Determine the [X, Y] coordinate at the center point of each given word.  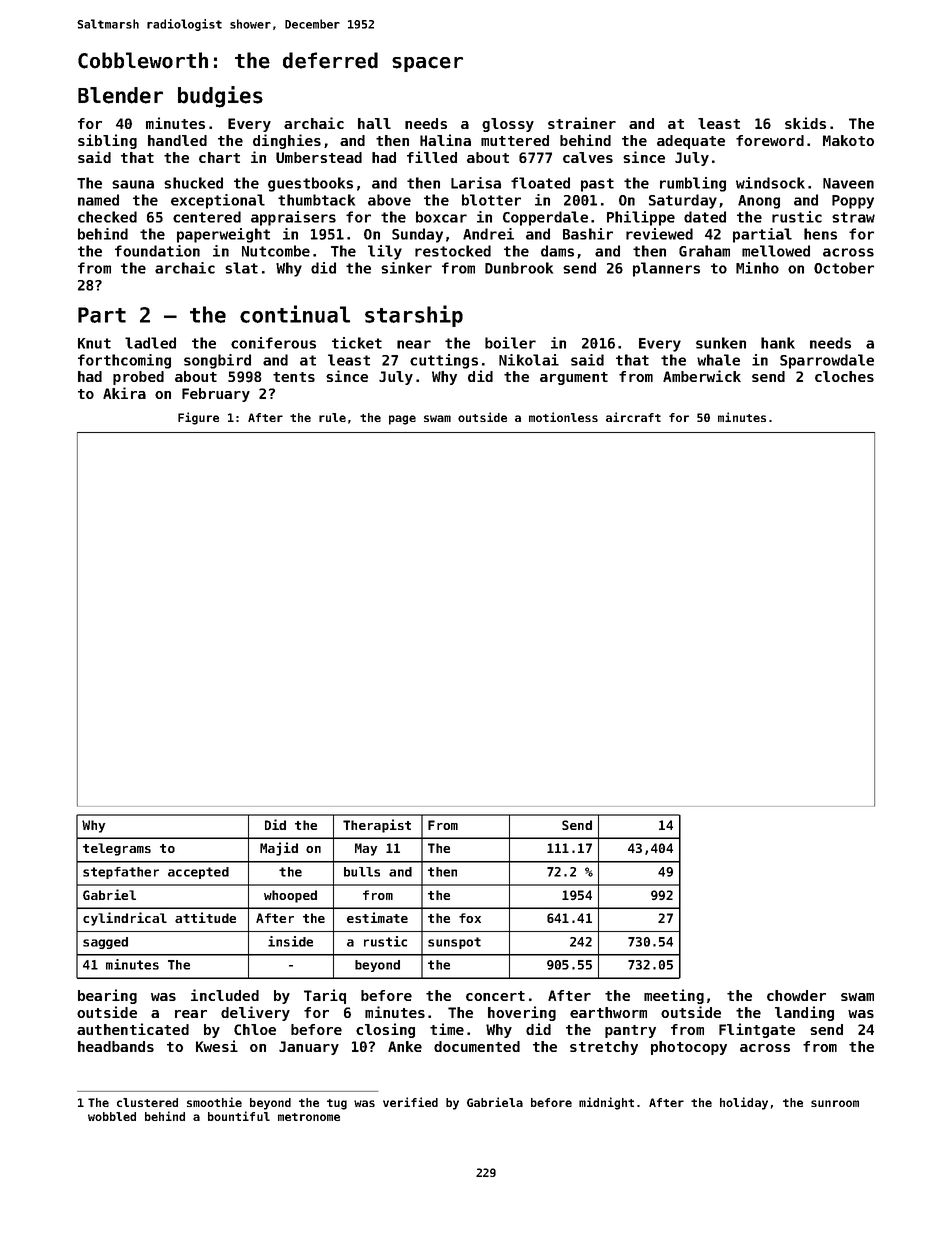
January [309, 1048]
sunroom [835, 1103]
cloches [844, 376]
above [389, 200]
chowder [796, 995]
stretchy [604, 1048]
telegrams [117, 849]
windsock [770, 183]
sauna [133, 184]
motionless [563, 417]
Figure [198, 418]
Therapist [377, 826]
